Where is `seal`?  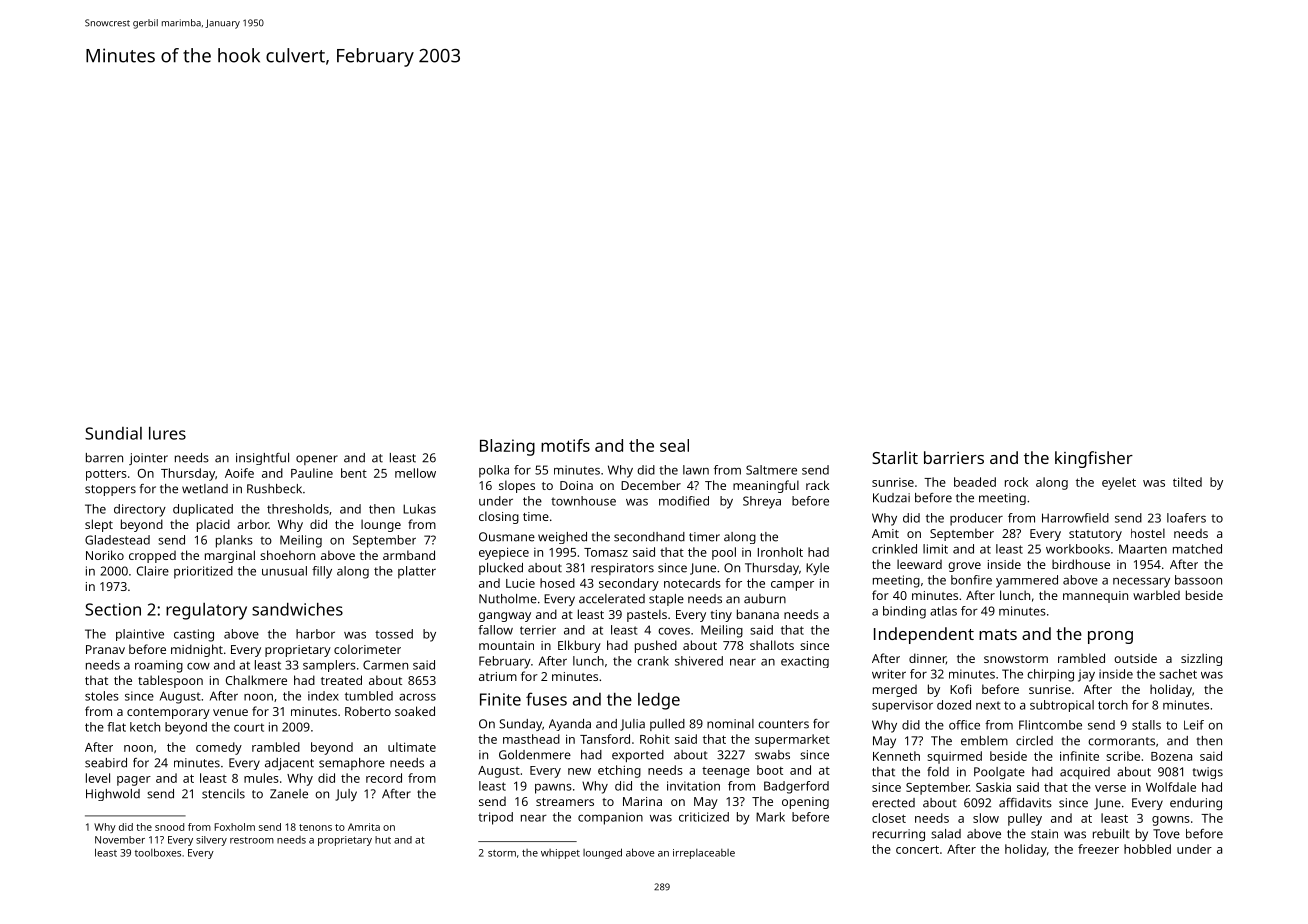 seal is located at coordinates (674, 445).
